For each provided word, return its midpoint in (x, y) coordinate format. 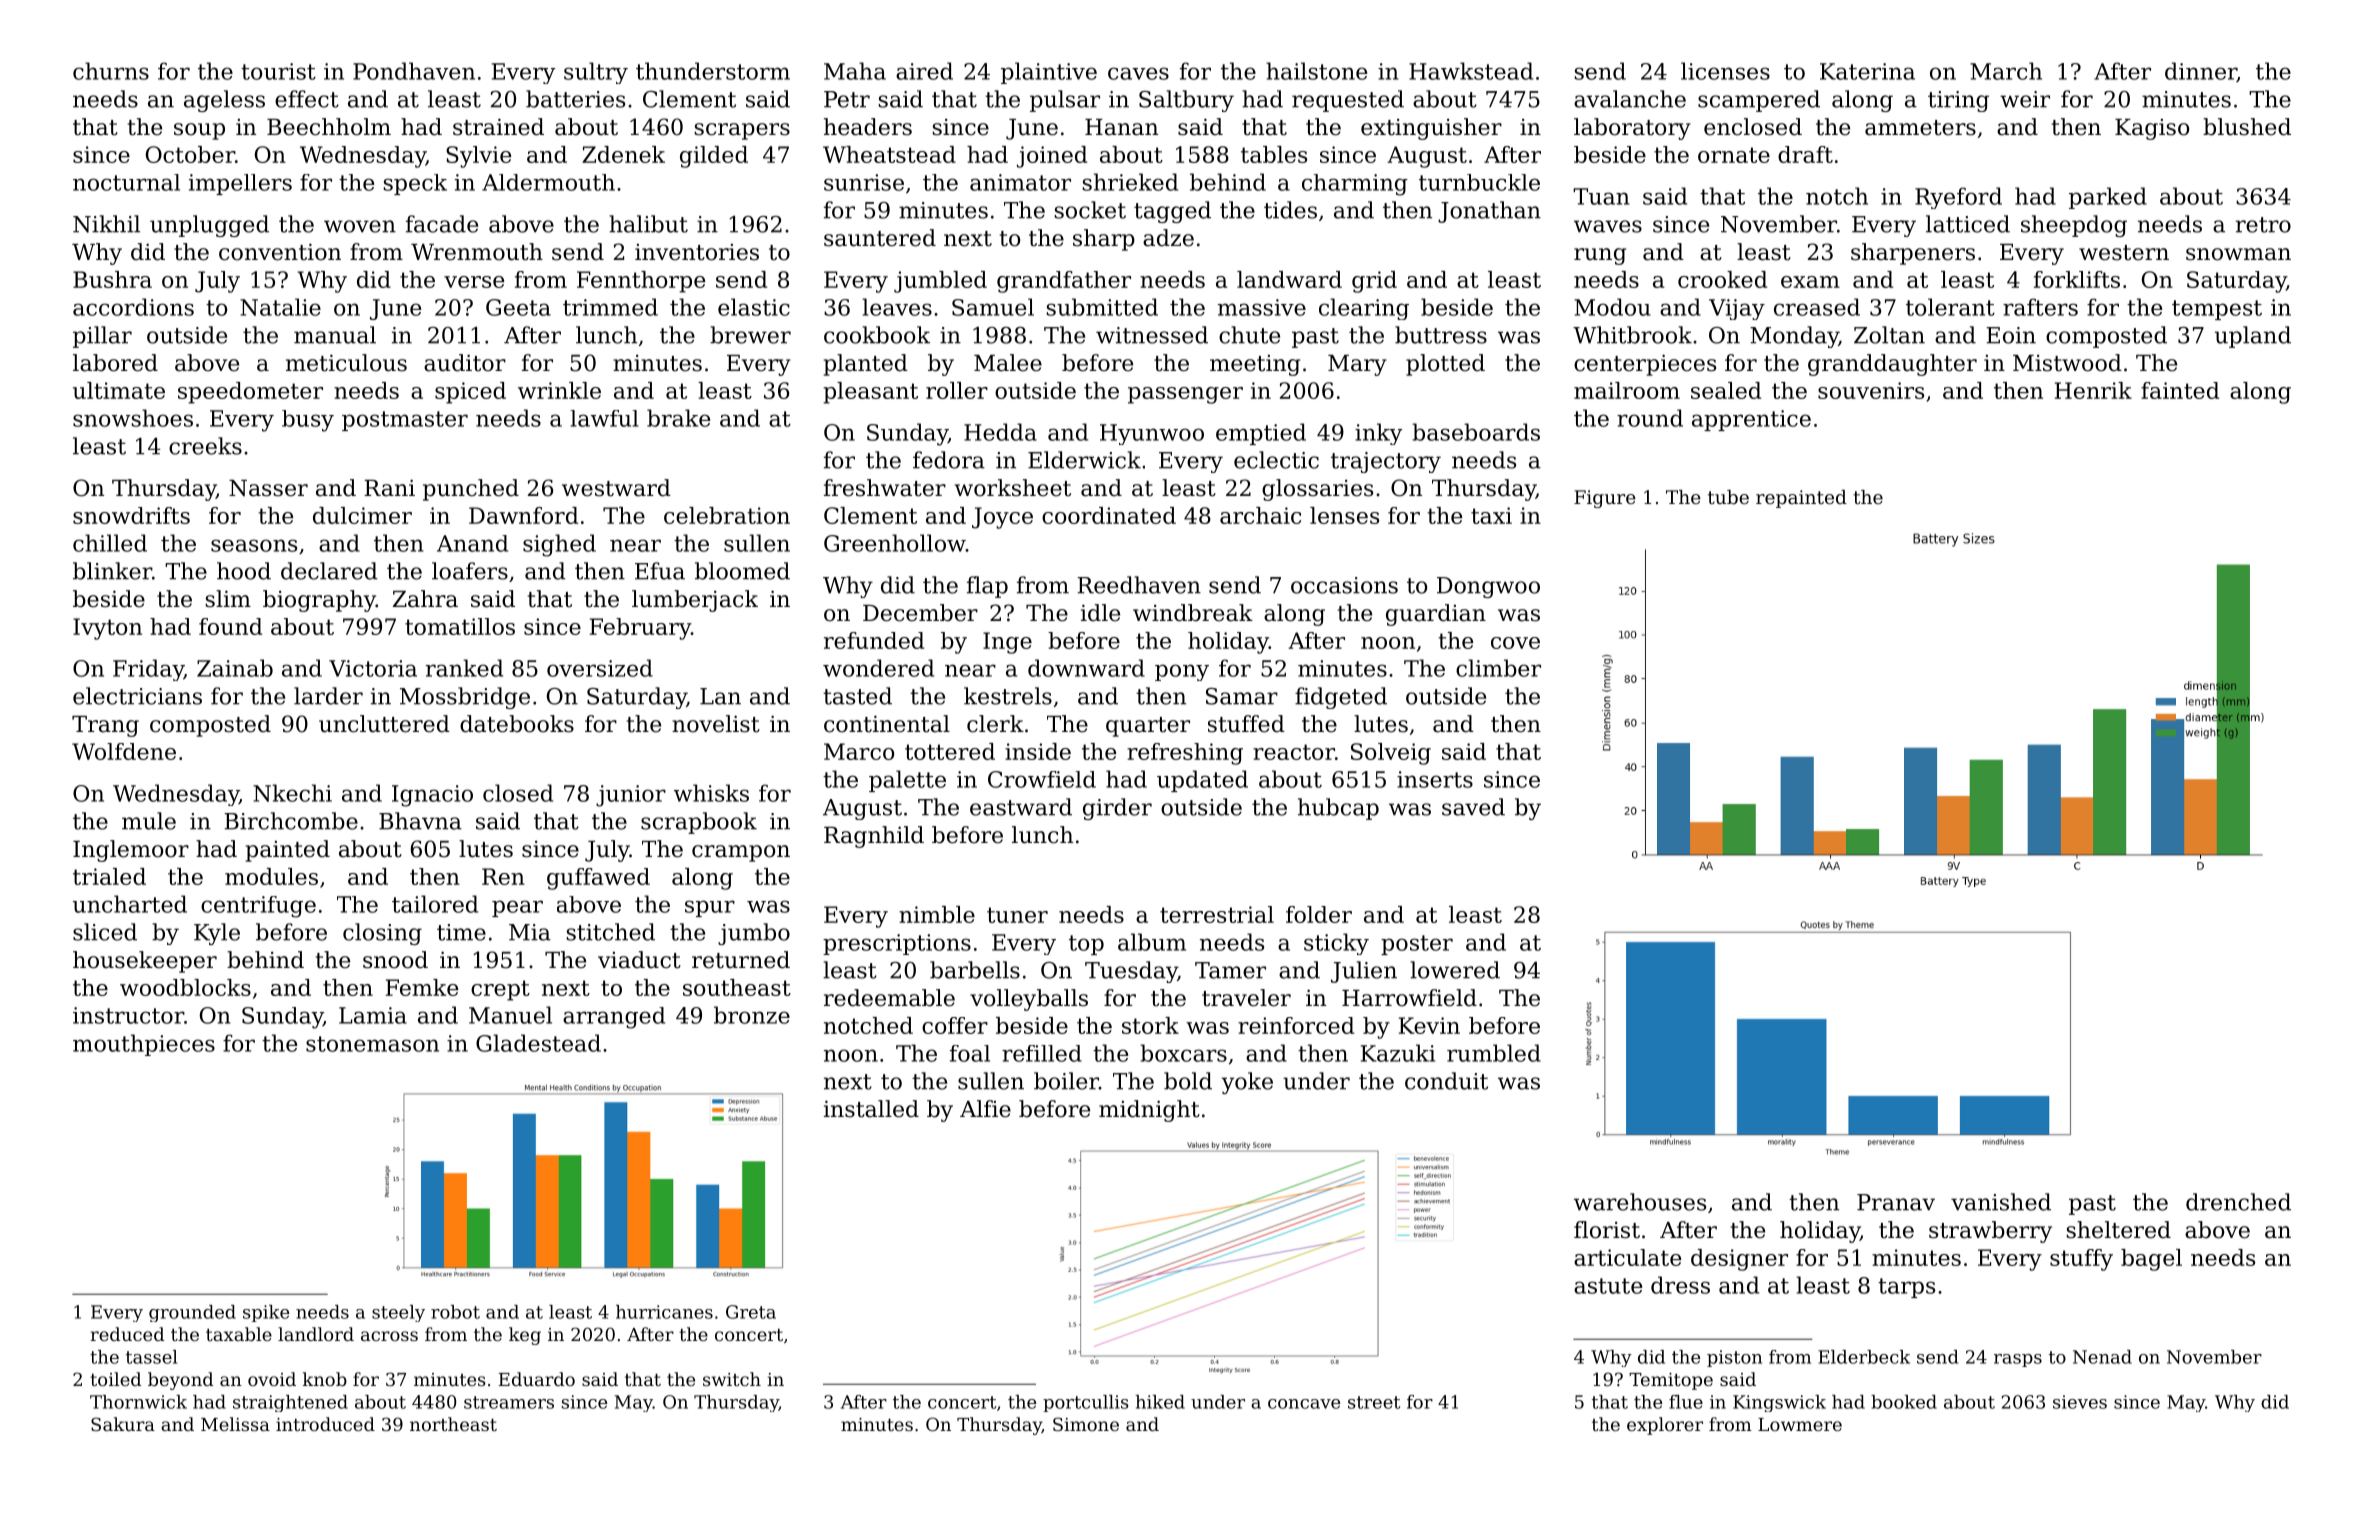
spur (710, 908)
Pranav (1896, 1202)
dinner (2201, 72)
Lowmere (1800, 1424)
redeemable (889, 998)
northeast (453, 1424)
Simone (1086, 1424)
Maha (855, 71)
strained (498, 127)
